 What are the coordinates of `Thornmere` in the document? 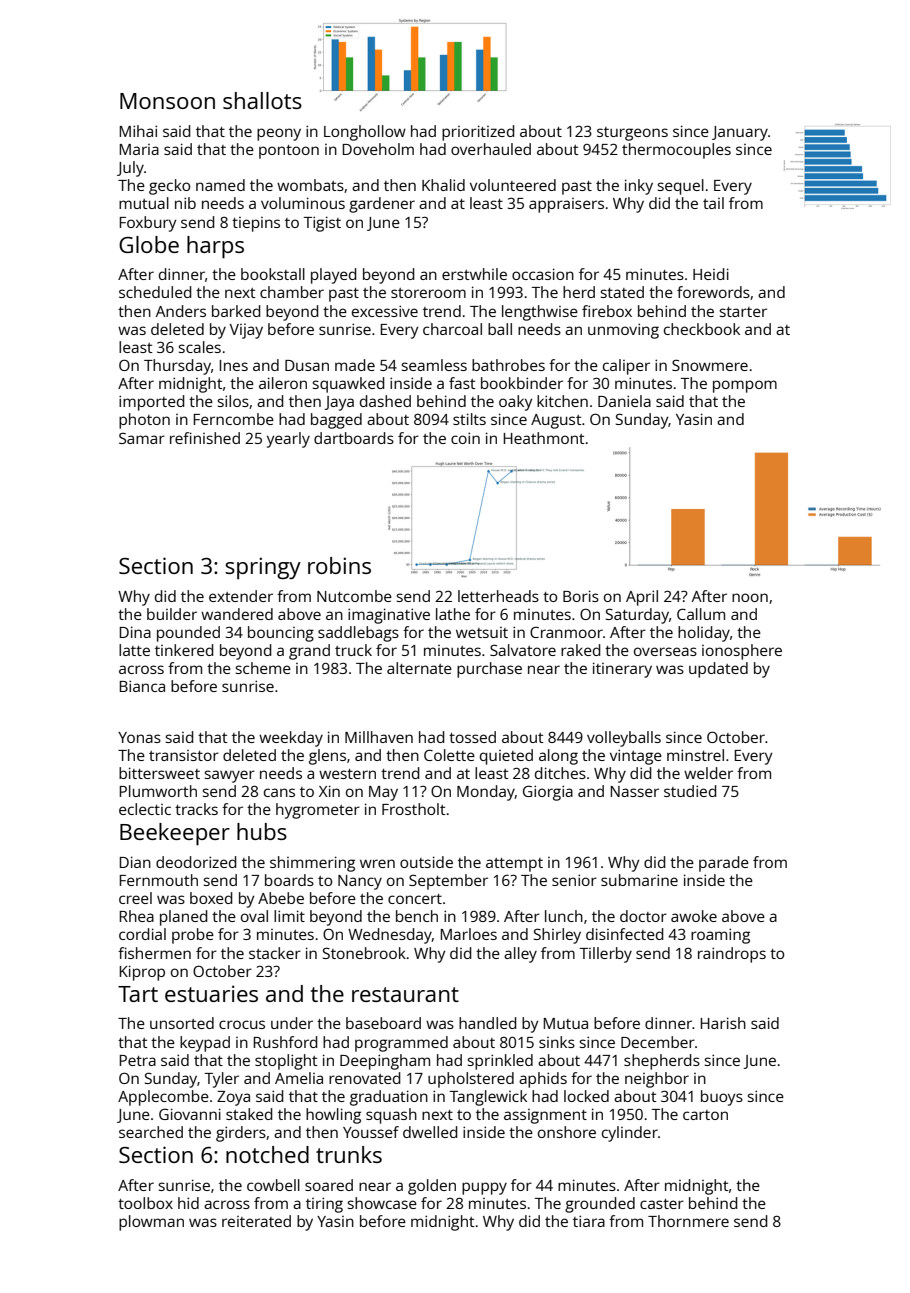 It's located at (688, 1221).
